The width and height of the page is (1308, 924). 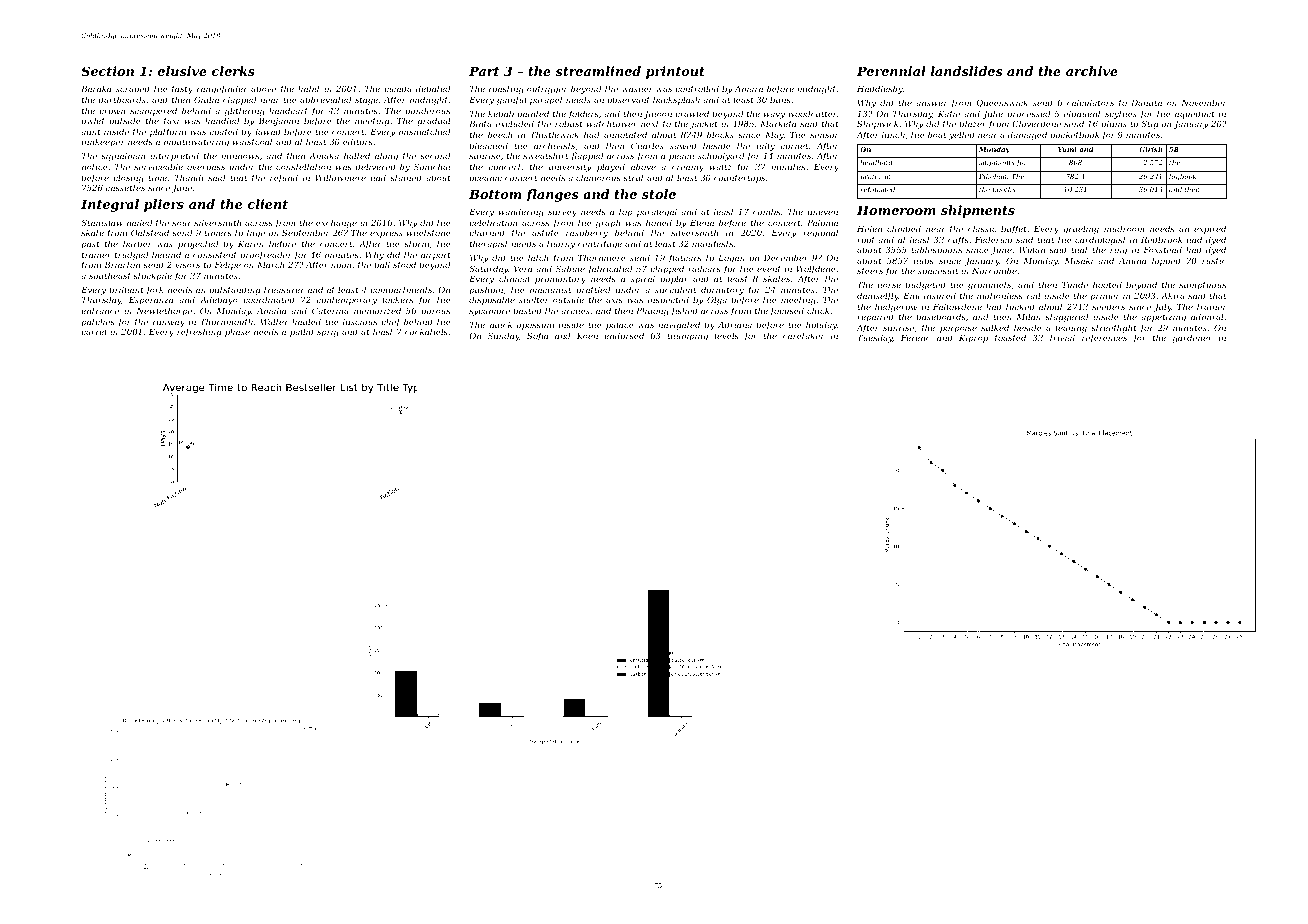 I want to click on Yumi, so click(x=1067, y=149).
